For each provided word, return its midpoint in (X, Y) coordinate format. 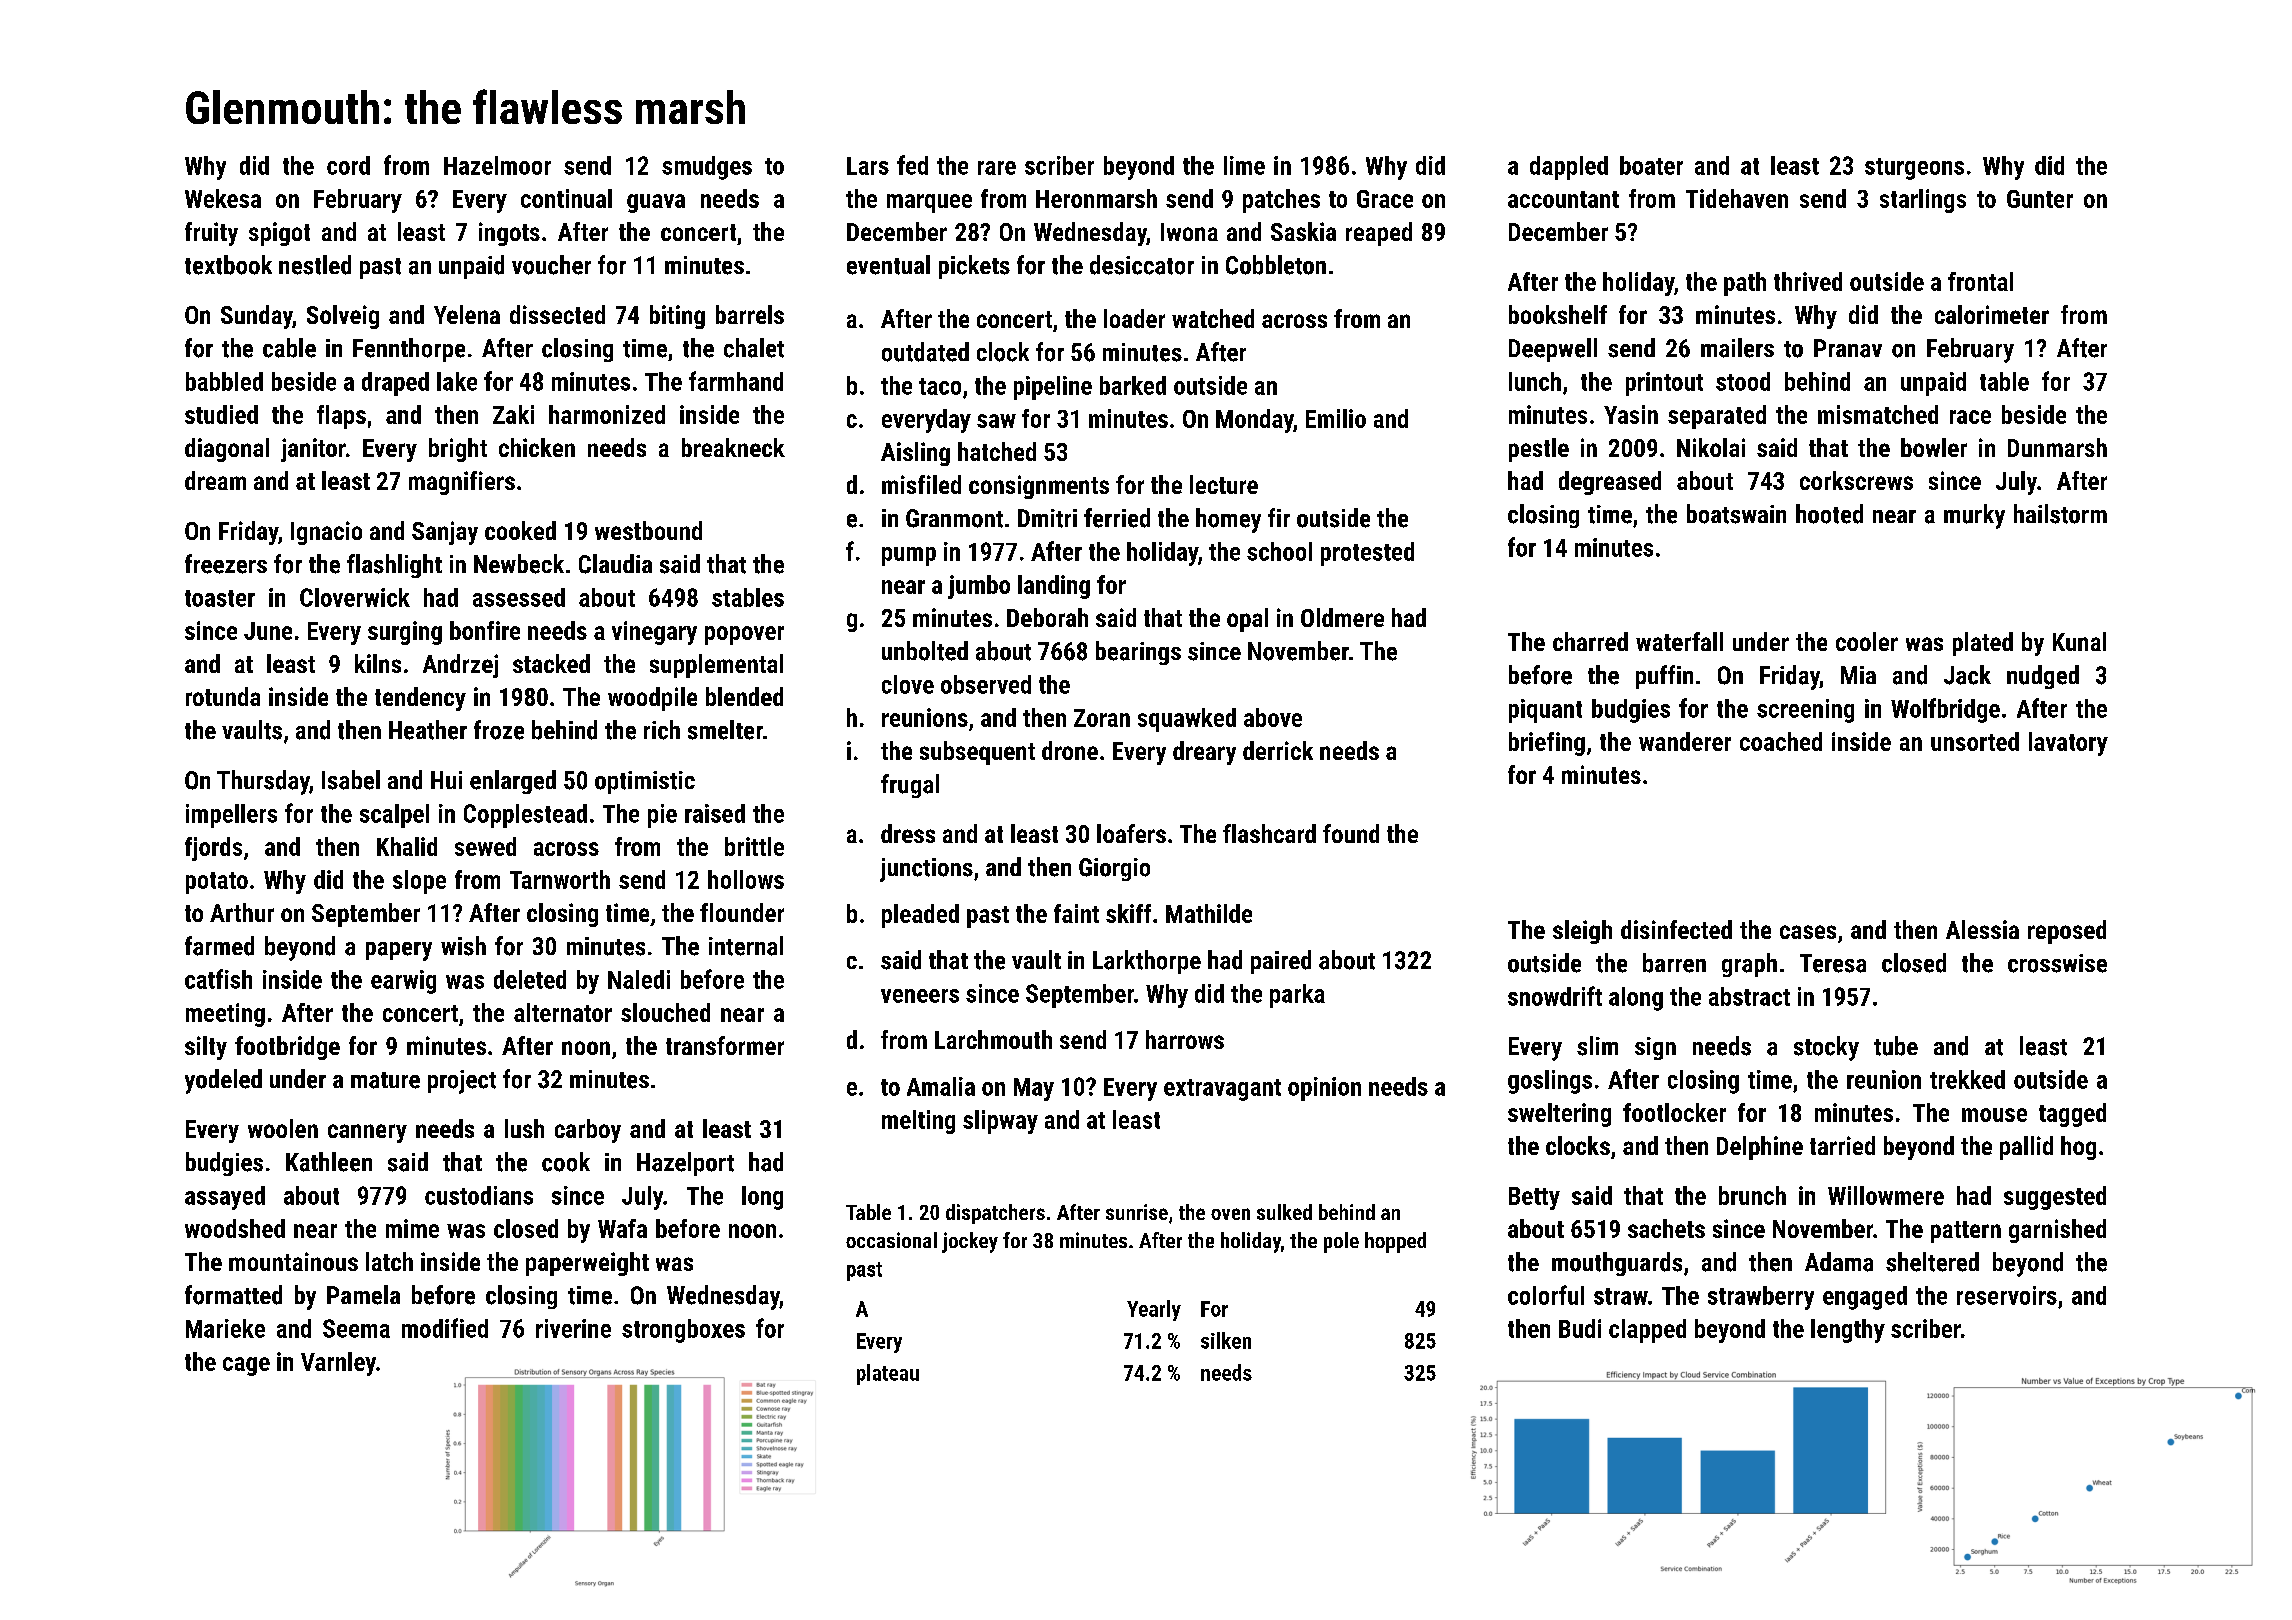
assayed (225, 1198)
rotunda (223, 696)
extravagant (1222, 1090)
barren (1674, 963)
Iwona (1189, 232)
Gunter (2040, 199)
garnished (2057, 1231)
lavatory (2068, 744)
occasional (891, 1240)
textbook (228, 265)
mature (385, 1080)
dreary (1204, 753)
